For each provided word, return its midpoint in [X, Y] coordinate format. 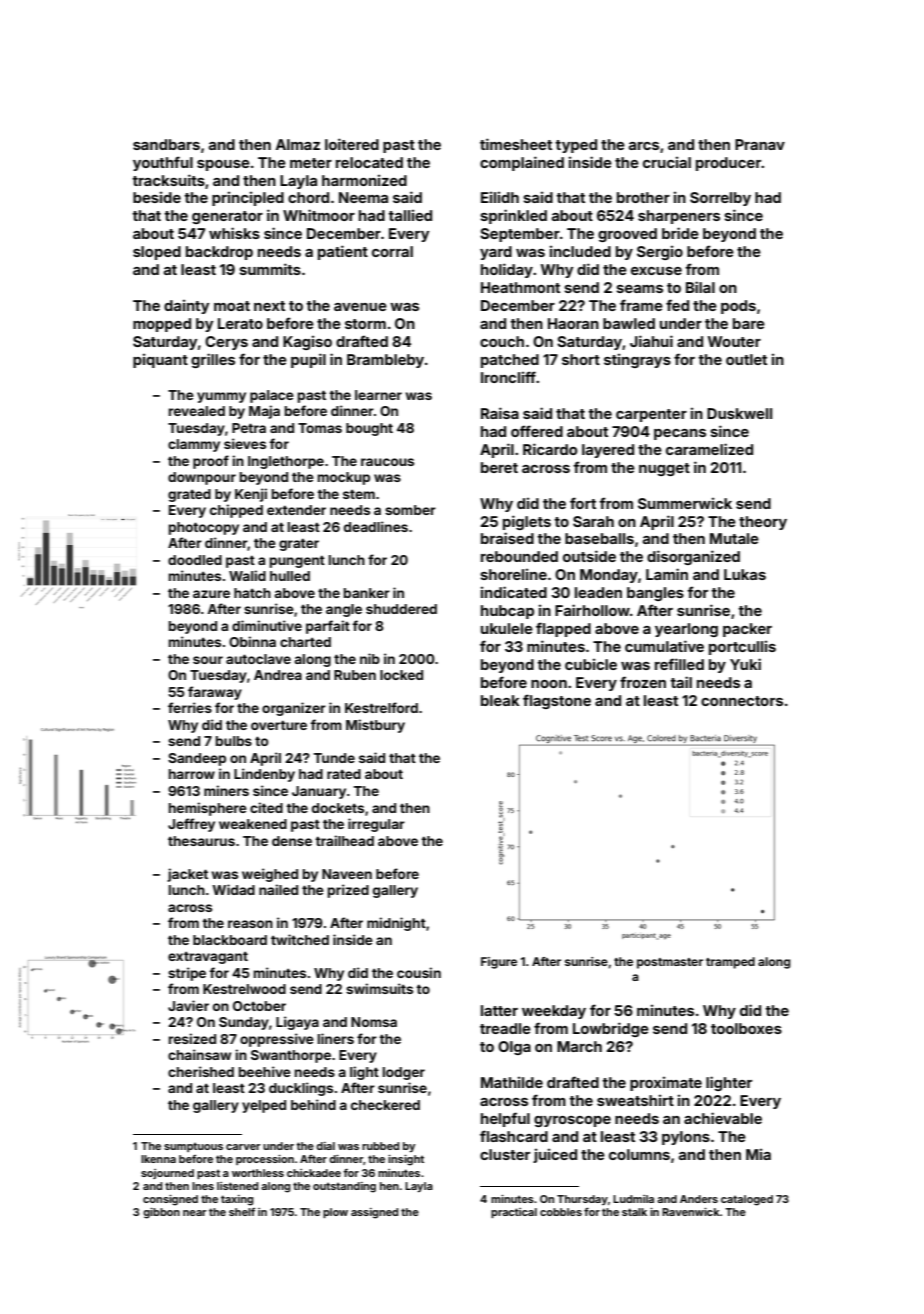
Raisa [500, 413]
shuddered [401, 609]
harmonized [364, 180]
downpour [202, 478]
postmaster [670, 963]
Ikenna [158, 1159]
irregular [376, 825]
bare [749, 323]
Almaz [298, 144]
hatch [252, 593]
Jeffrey [191, 825]
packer [747, 630]
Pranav [760, 144]
